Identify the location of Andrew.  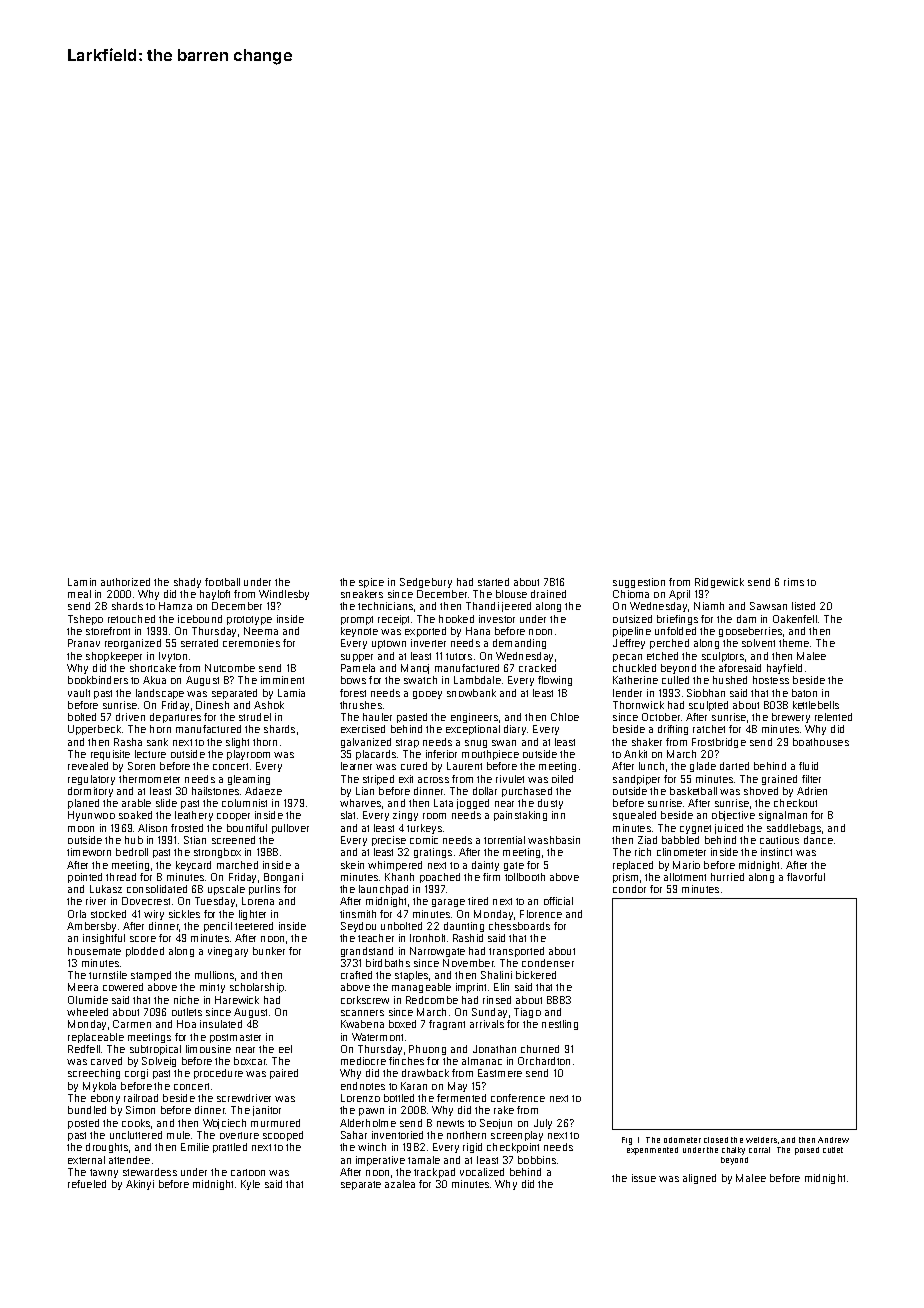
(833, 1140).
